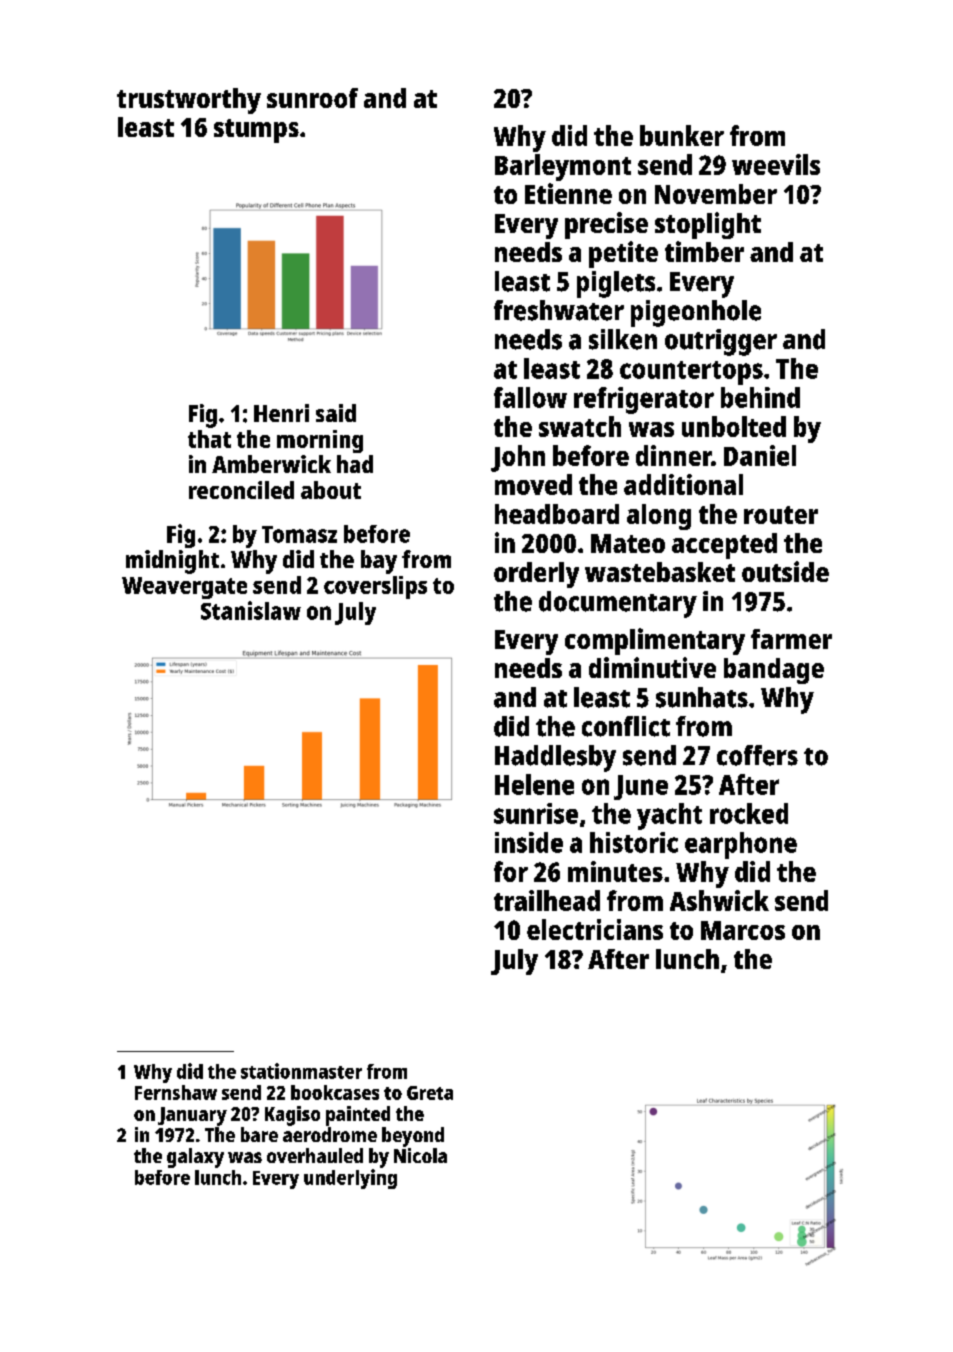 The image size is (953, 1352). Describe the element at coordinates (595, 929) in the page. I see `electricians` at that location.
